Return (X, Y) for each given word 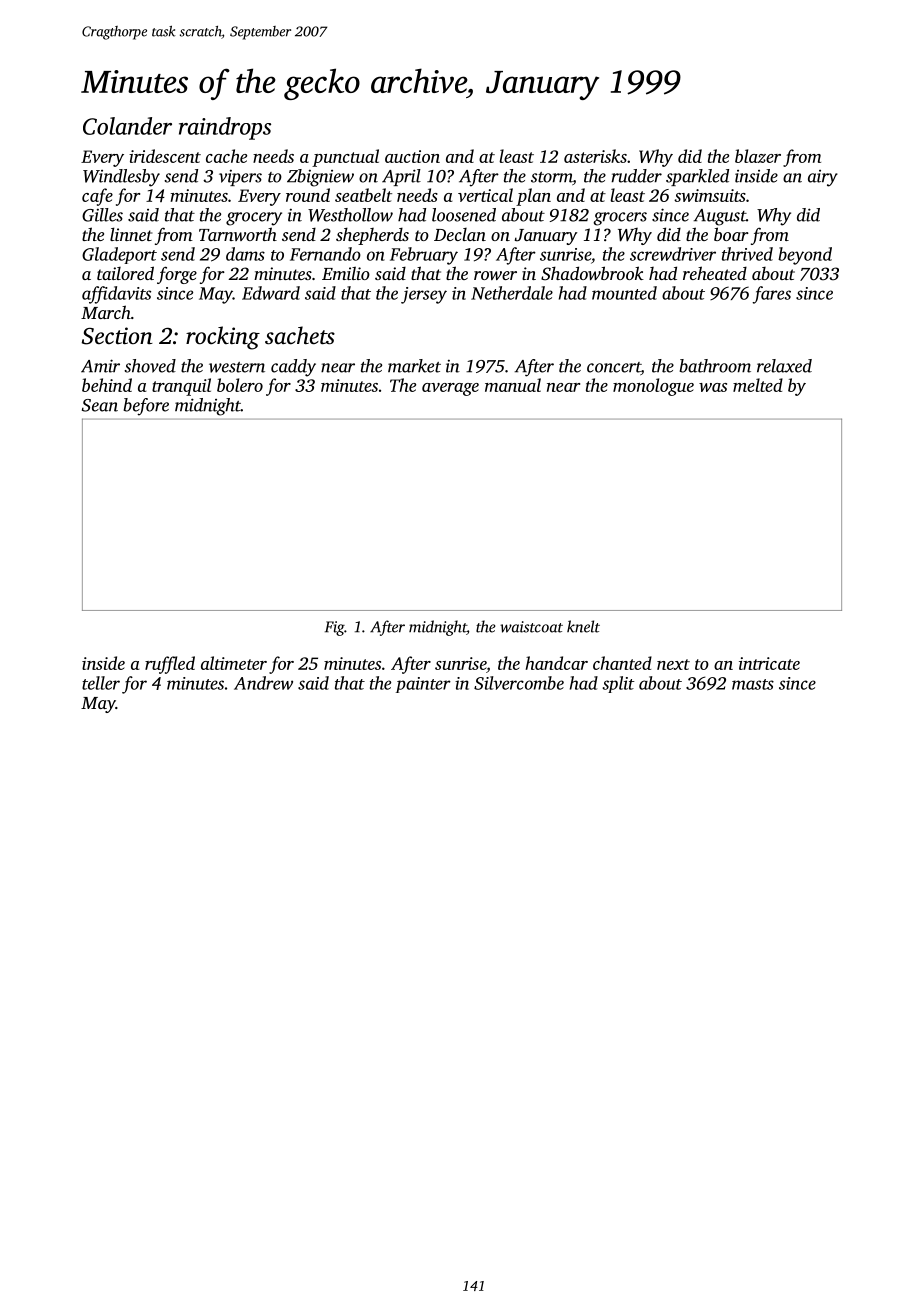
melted (758, 385)
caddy (293, 368)
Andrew (263, 683)
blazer (758, 156)
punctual (345, 158)
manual (513, 385)
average (450, 389)
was (713, 387)
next (673, 664)
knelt (583, 626)
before (146, 407)
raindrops (225, 128)
